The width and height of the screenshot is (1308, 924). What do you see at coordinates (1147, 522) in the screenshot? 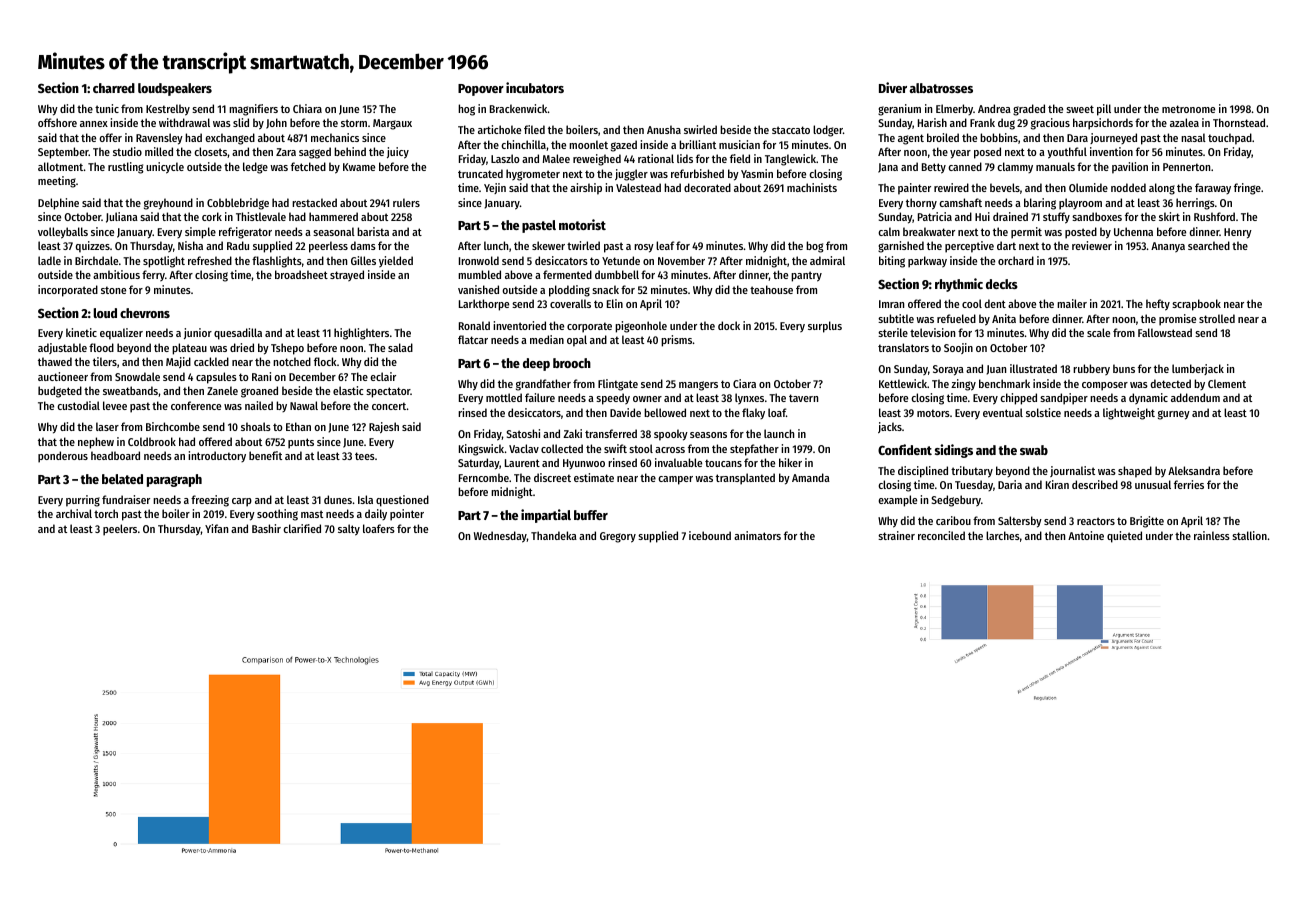
I see `Brigitte` at bounding box center [1147, 522].
